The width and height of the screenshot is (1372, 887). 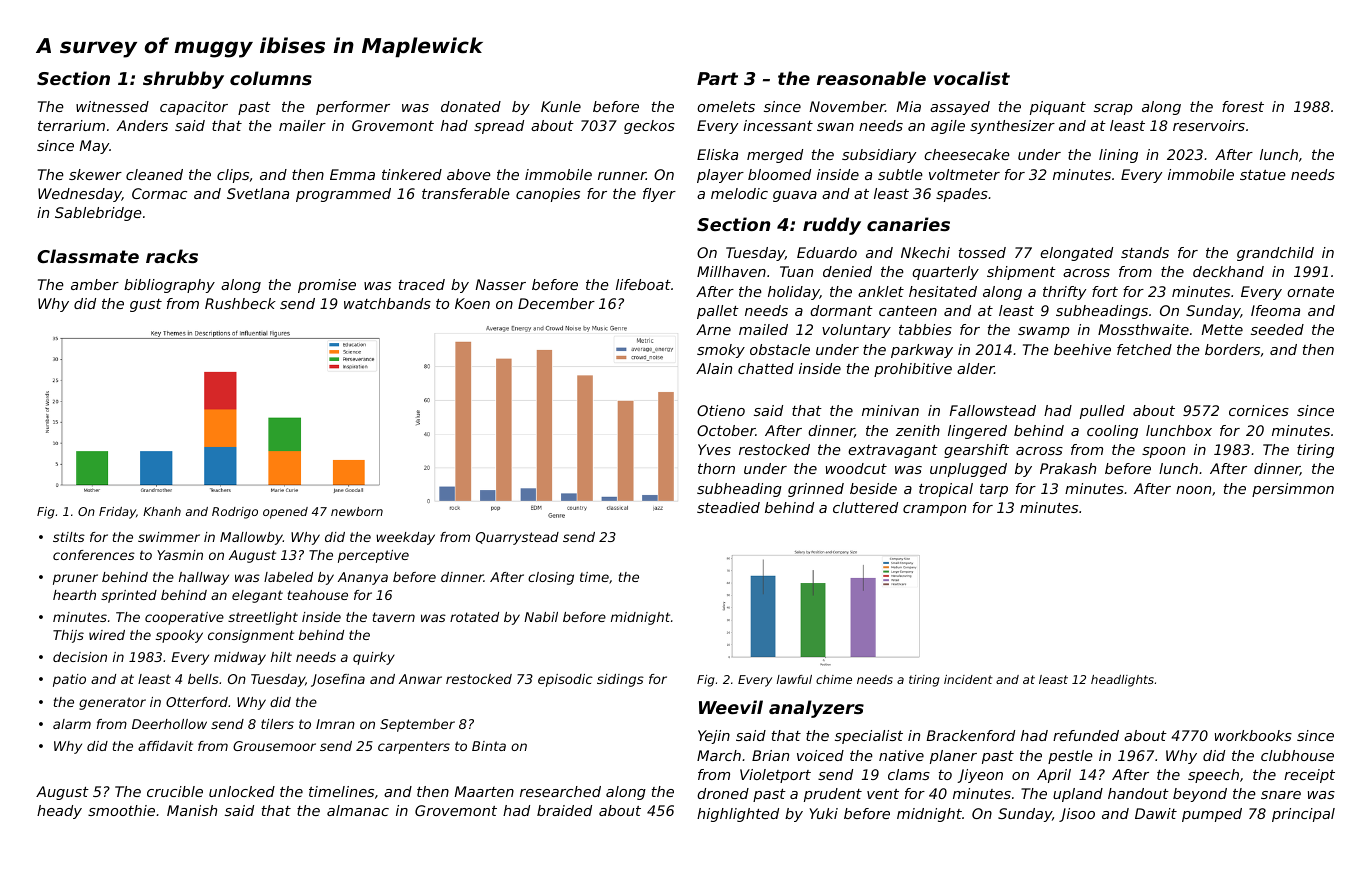 What do you see at coordinates (98, 214) in the screenshot?
I see `Sablebridge` at bounding box center [98, 214].
